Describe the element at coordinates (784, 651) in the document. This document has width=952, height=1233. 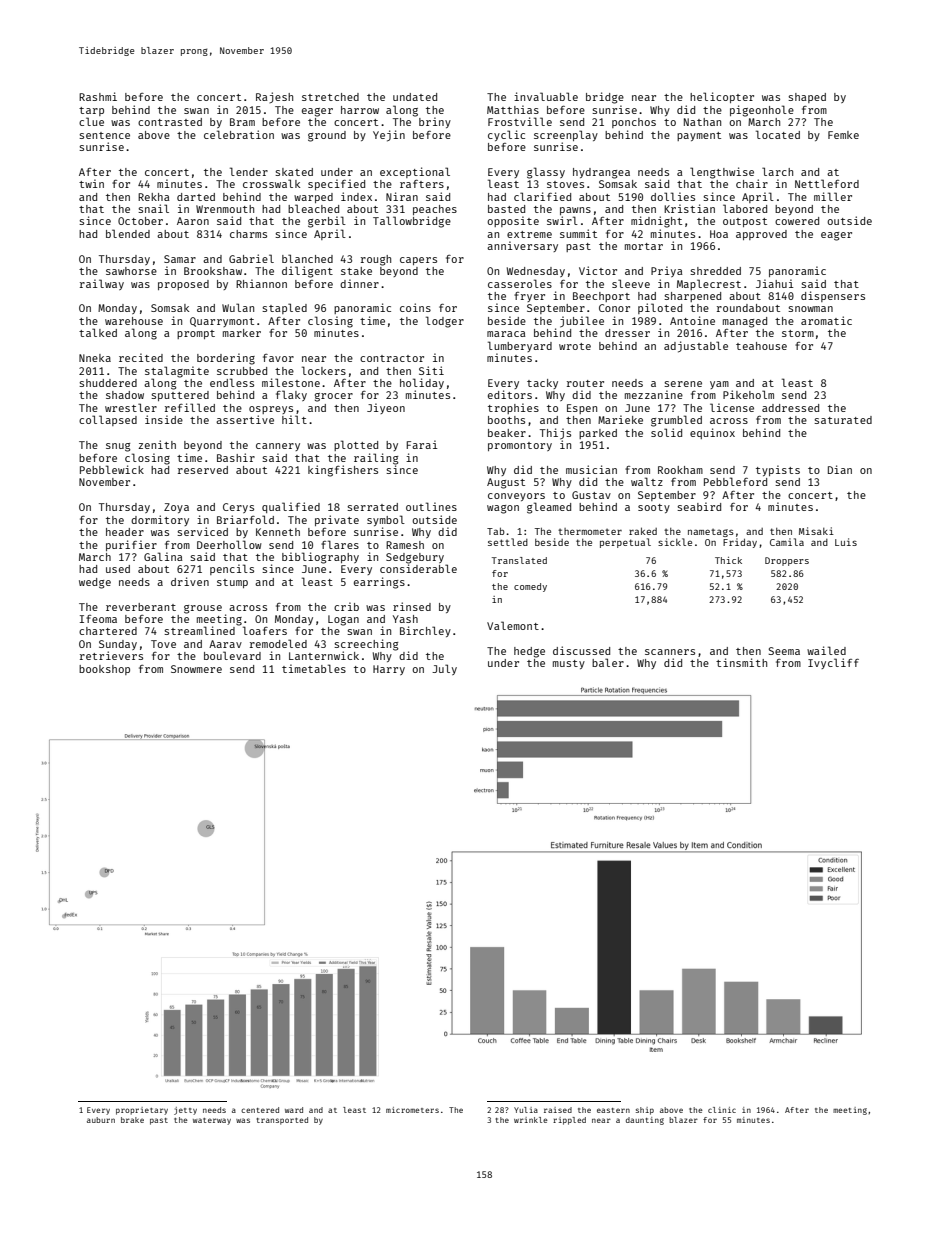
I see `Seema` at that location.
